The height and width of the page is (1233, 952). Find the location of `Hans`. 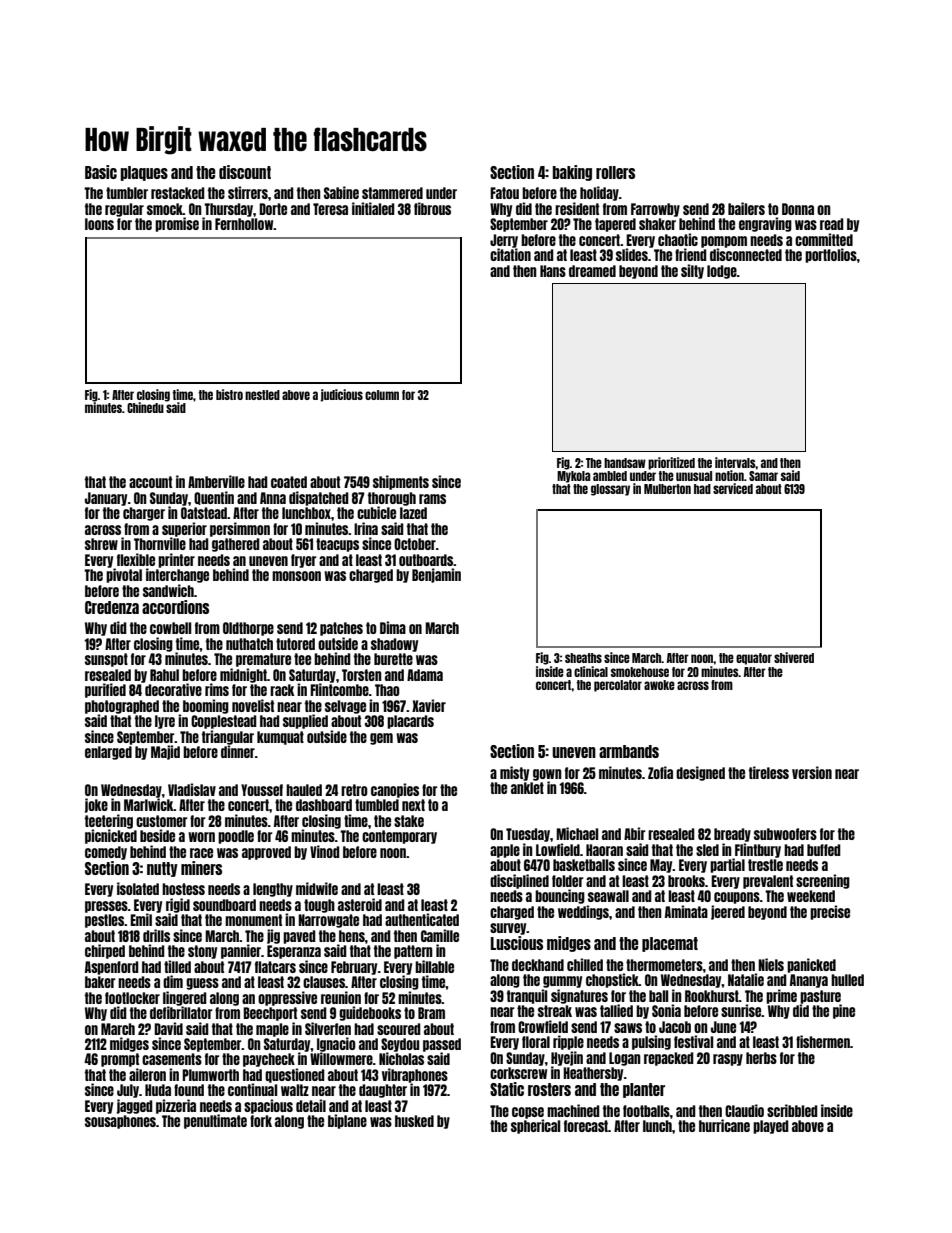

Hans is located at coordinates (553, 271).
